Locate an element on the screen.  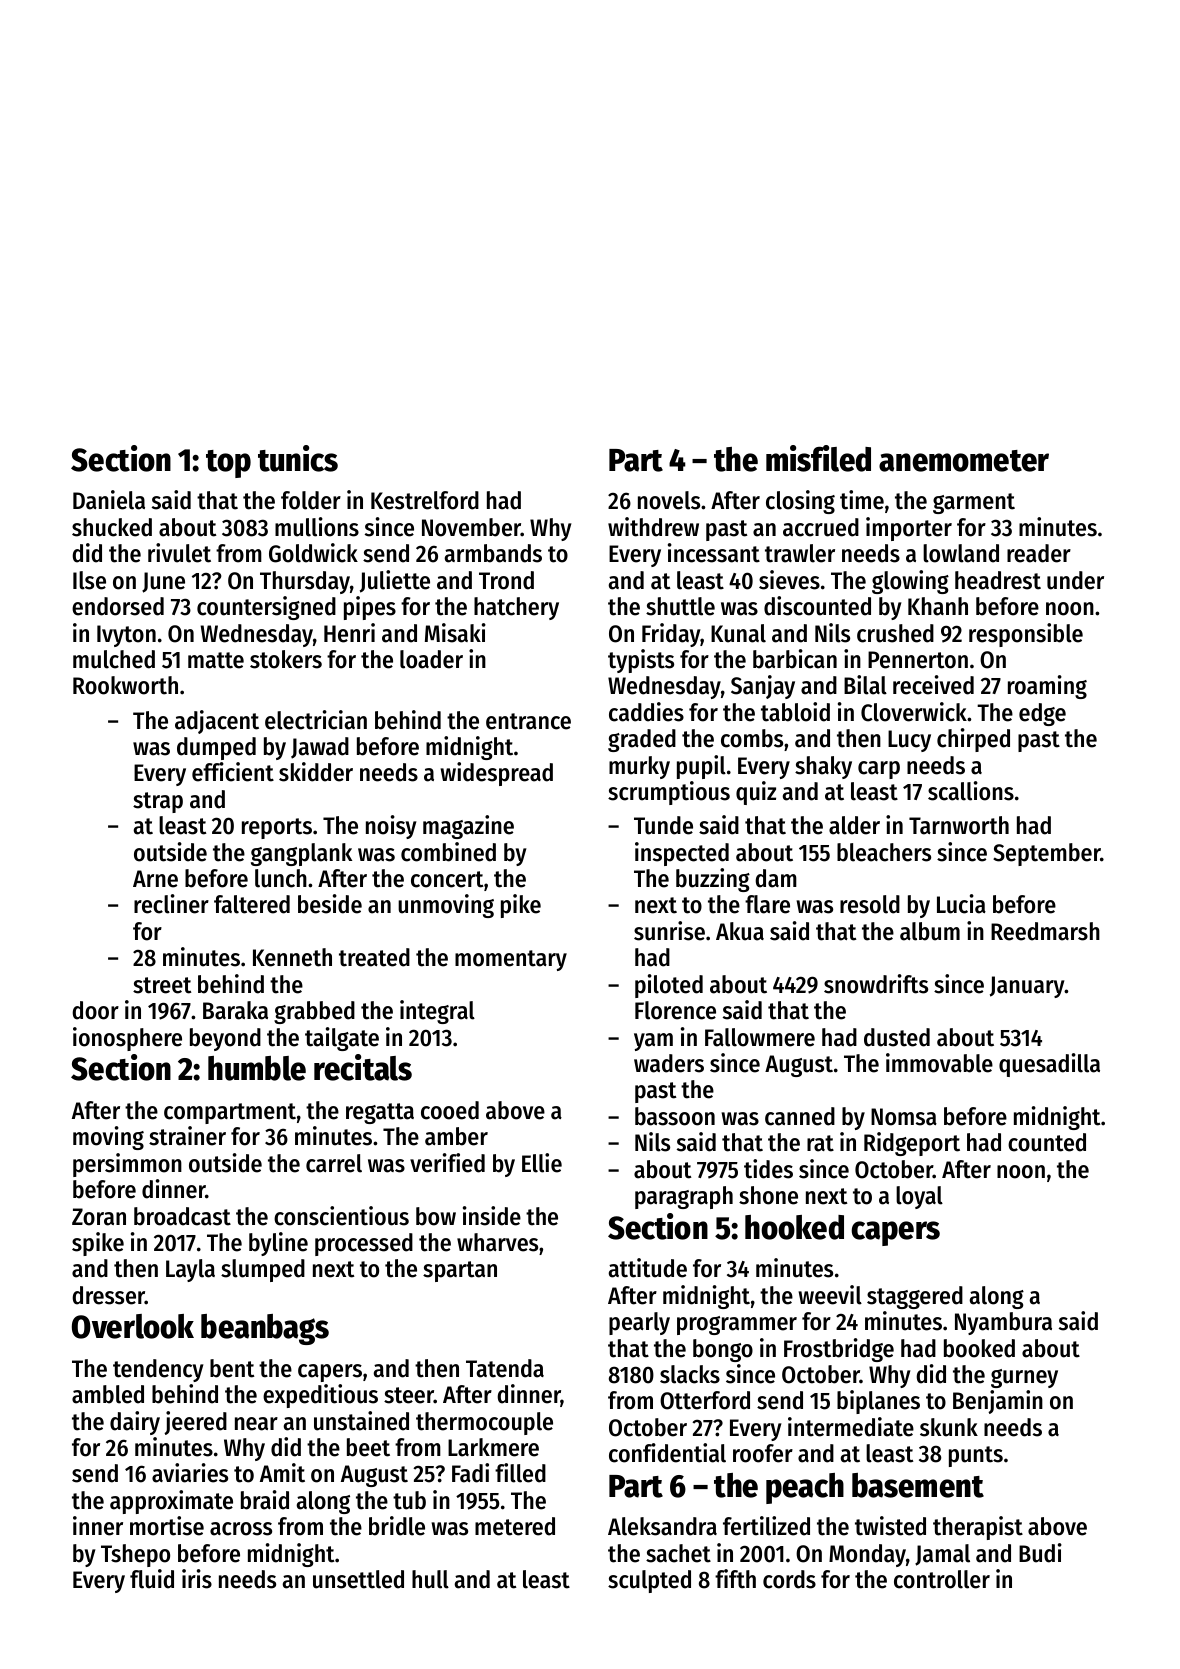
September is located at coordinates (1047, 854).
